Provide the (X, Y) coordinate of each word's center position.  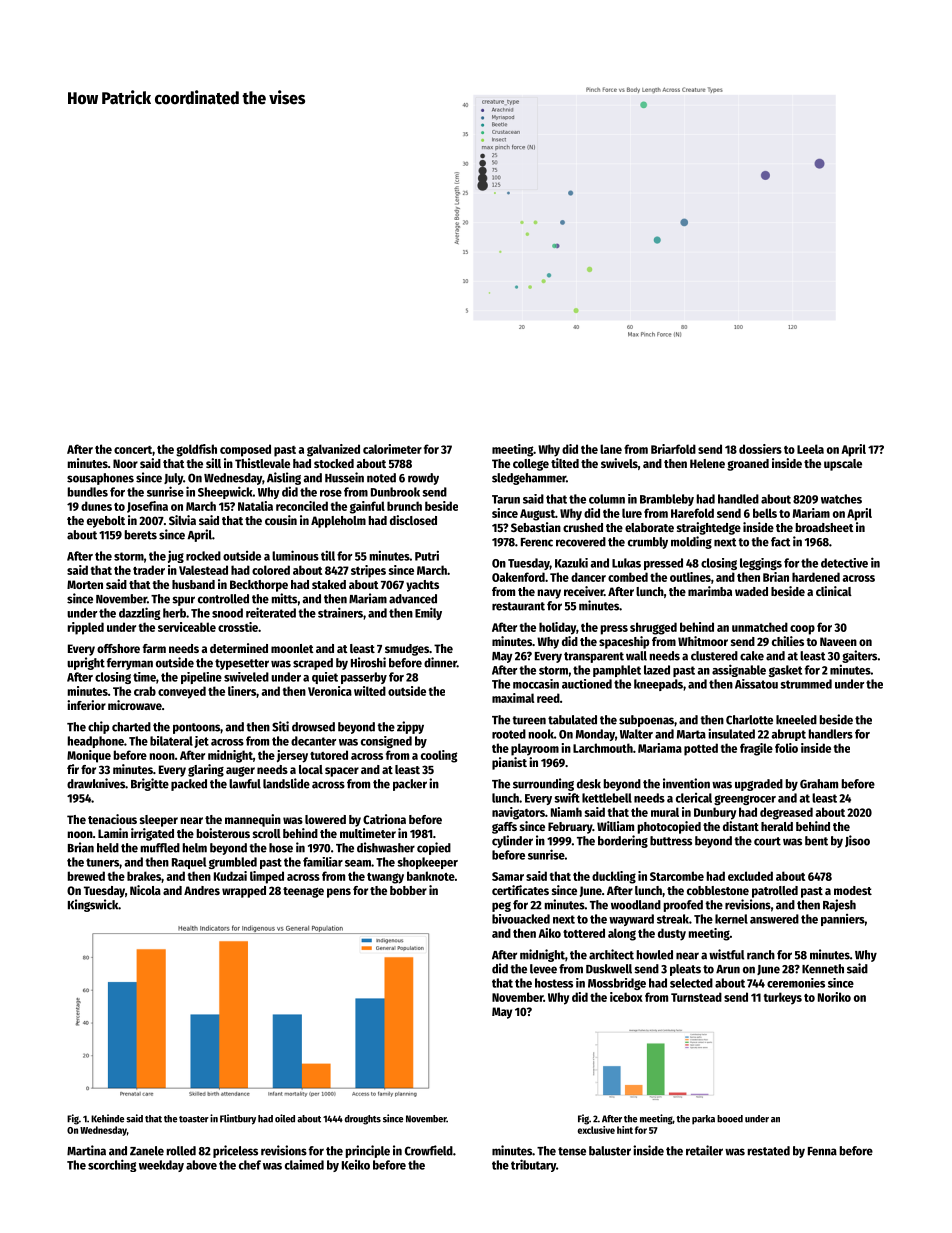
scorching (112, 1165)
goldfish (196, 450)
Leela (810, 449)
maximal (513, 698)
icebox (626, 997)
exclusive (596, 1130)
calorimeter (392, 449)
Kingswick (93, 905)
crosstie (238, 627)
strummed (806, 684)
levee (543, 969)
